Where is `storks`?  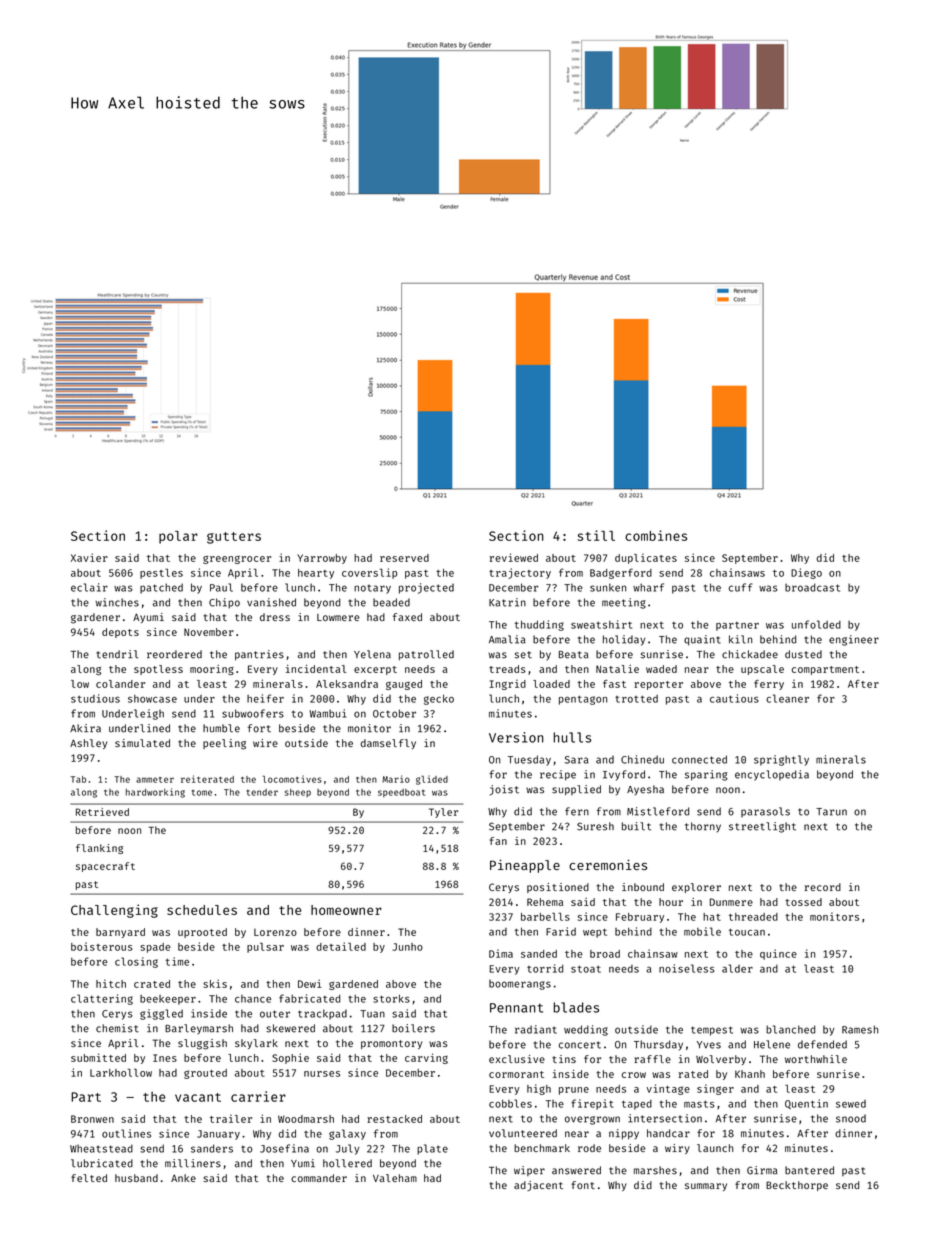
storks is located at coordinates (391, 998).
